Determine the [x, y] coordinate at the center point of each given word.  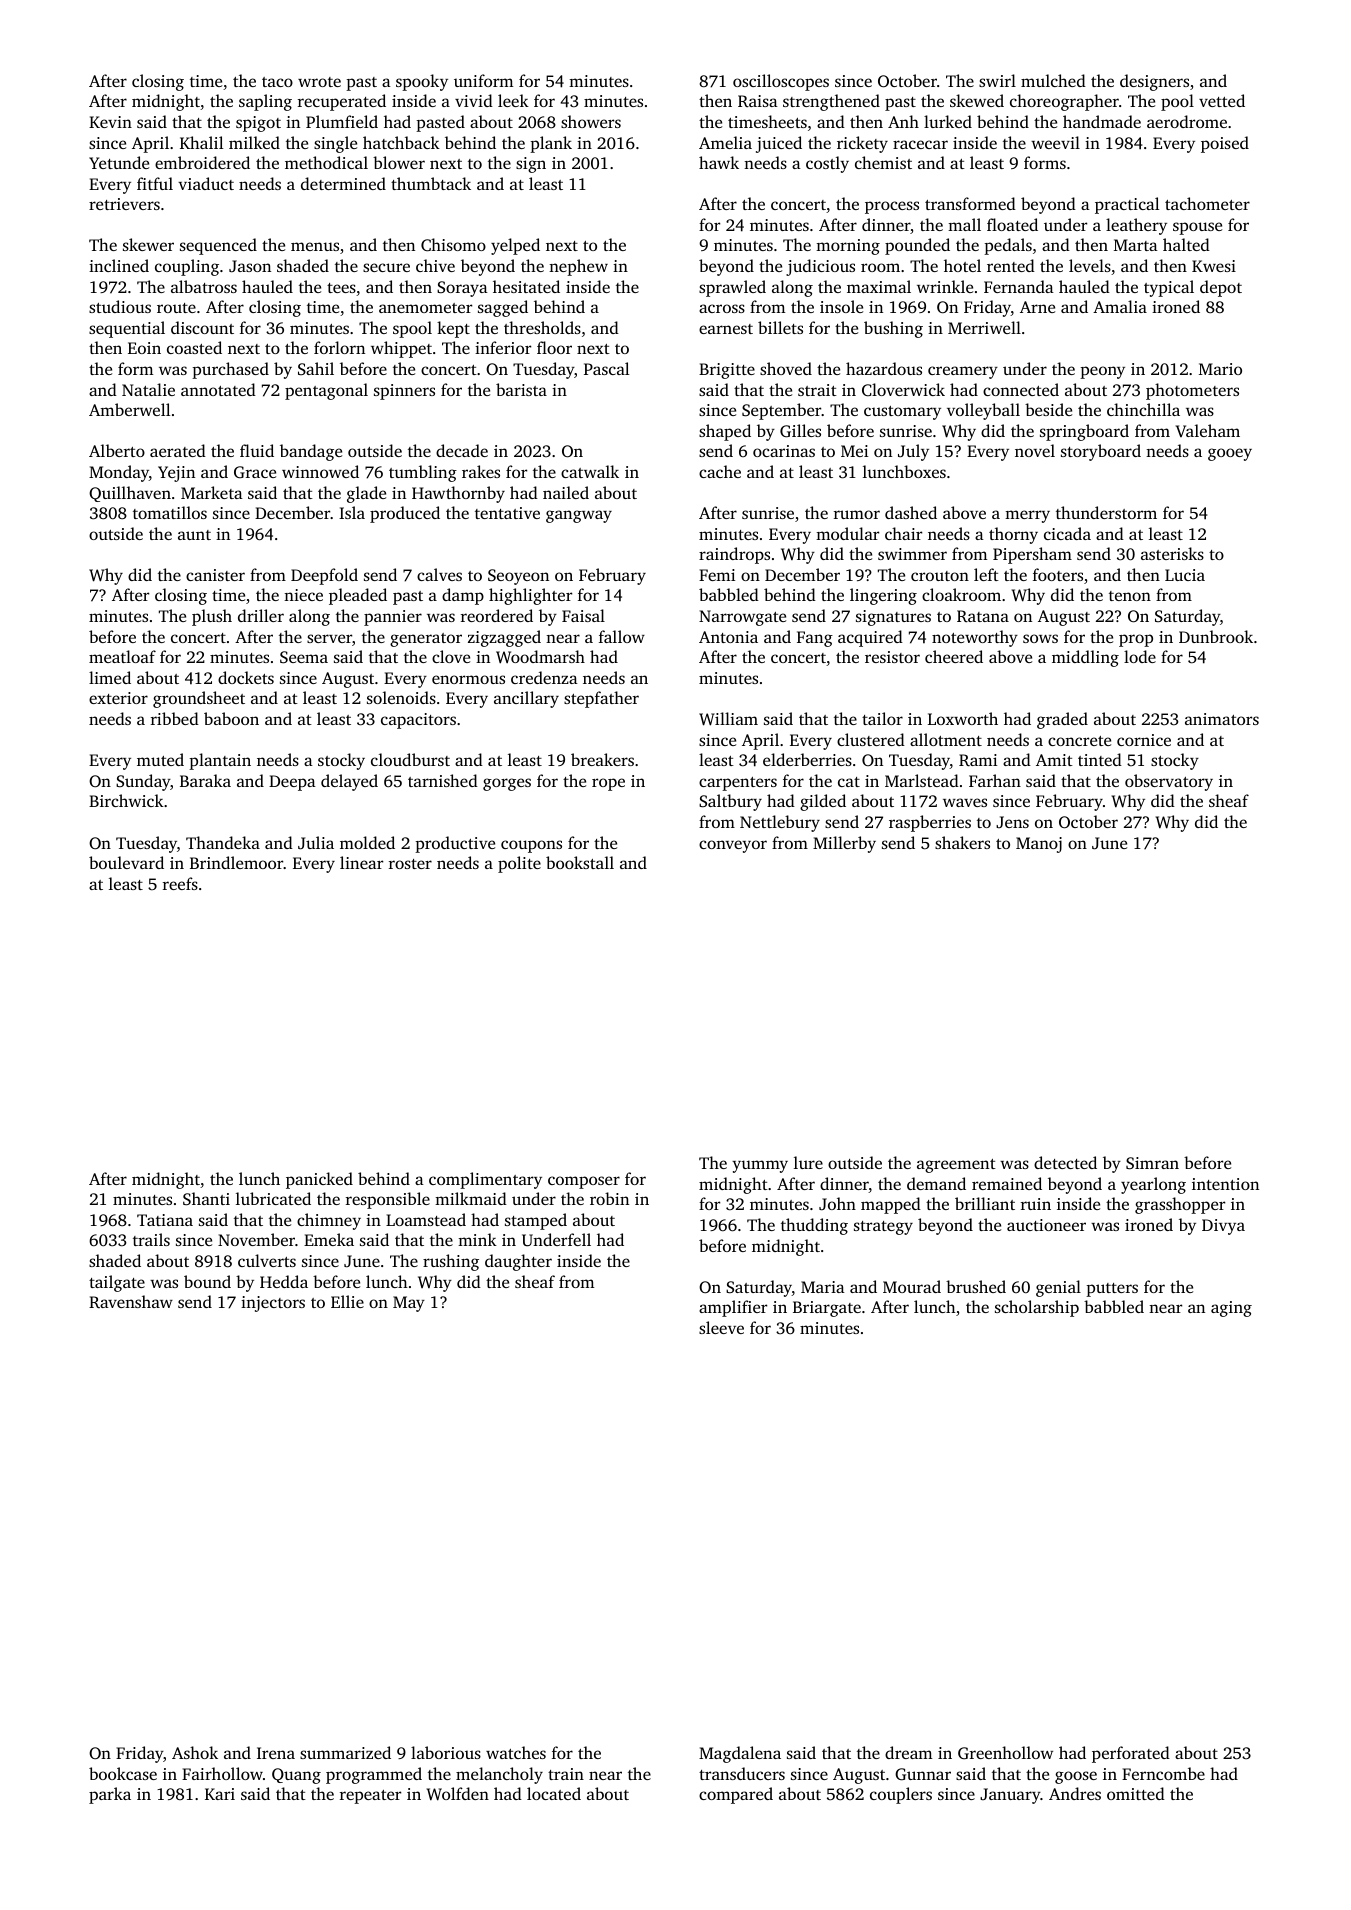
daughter [518, 1262]
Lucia [1185, 575]
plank [551, 144]
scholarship [1037, 1308]
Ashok [195, 1752]
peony [1102, 372]
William [728, 719]
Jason [250, 266]
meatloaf [122, 656]
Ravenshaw [131, 1301]
